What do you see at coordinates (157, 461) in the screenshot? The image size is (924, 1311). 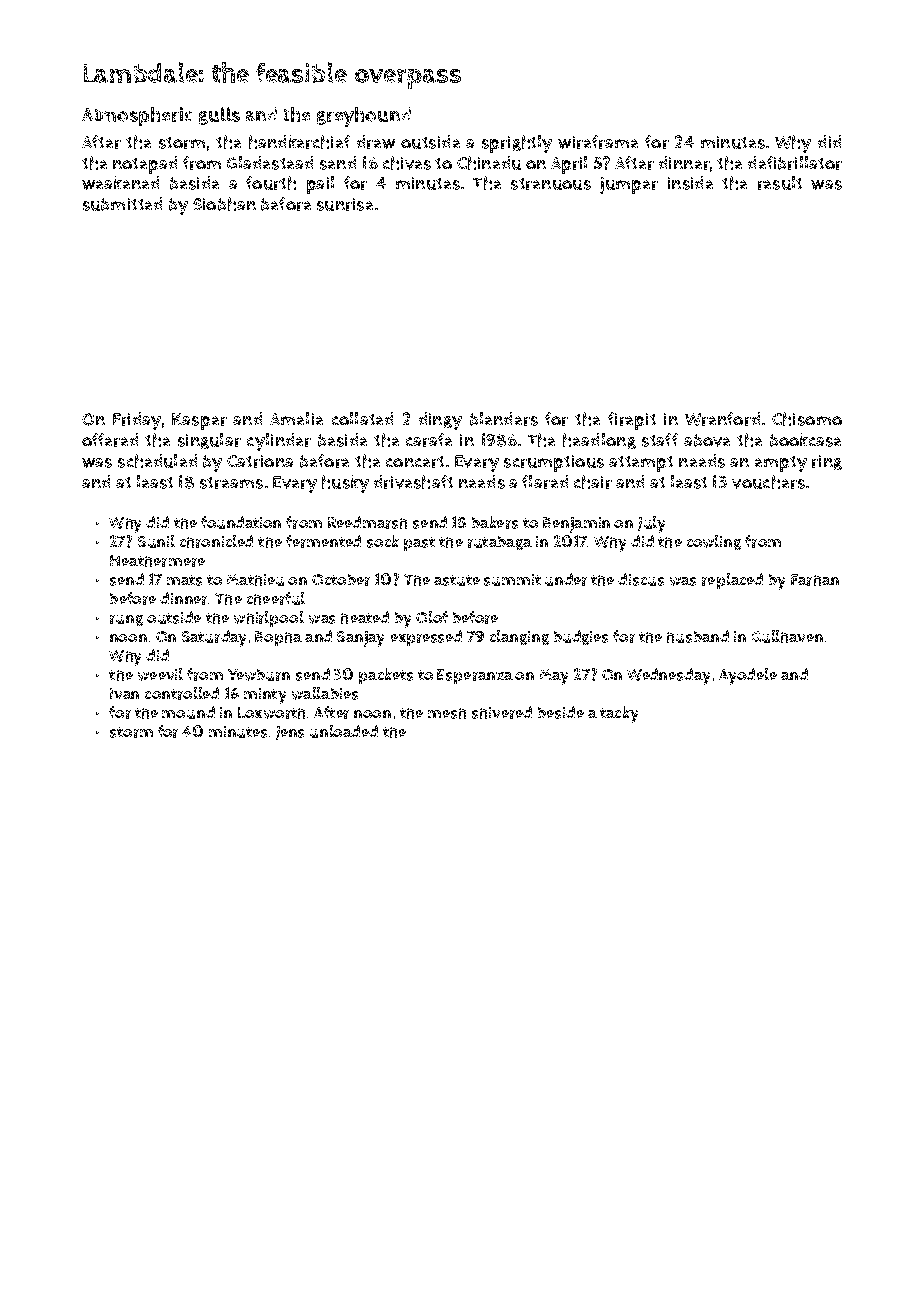 I see `scheduled` at bounding box center [157, 461].
